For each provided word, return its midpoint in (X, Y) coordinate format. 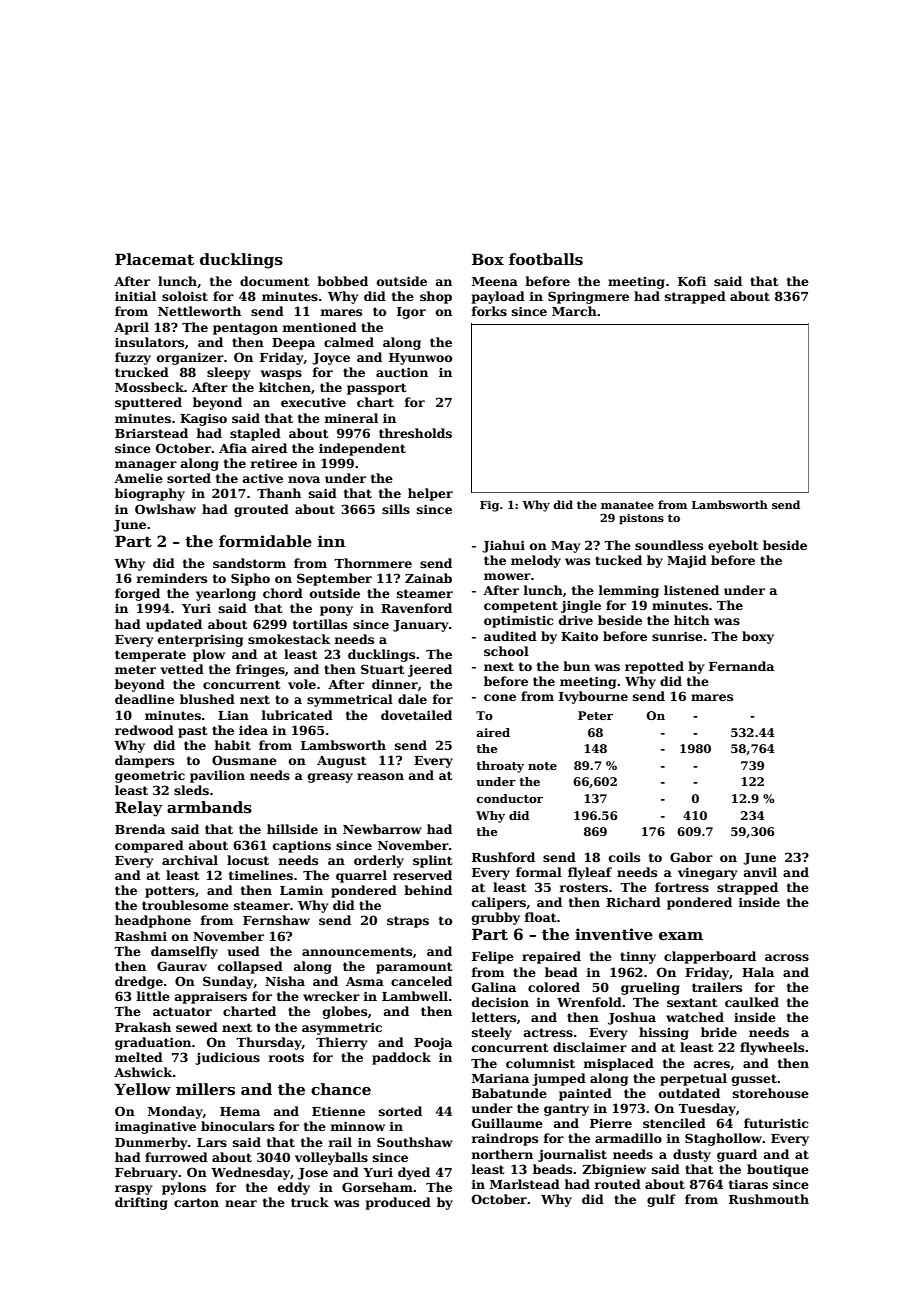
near (241, 1203)
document (275, 281)
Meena (495, 281)
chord (283, 593)
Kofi (692, 281)
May (565, 547)
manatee (627, 505)
